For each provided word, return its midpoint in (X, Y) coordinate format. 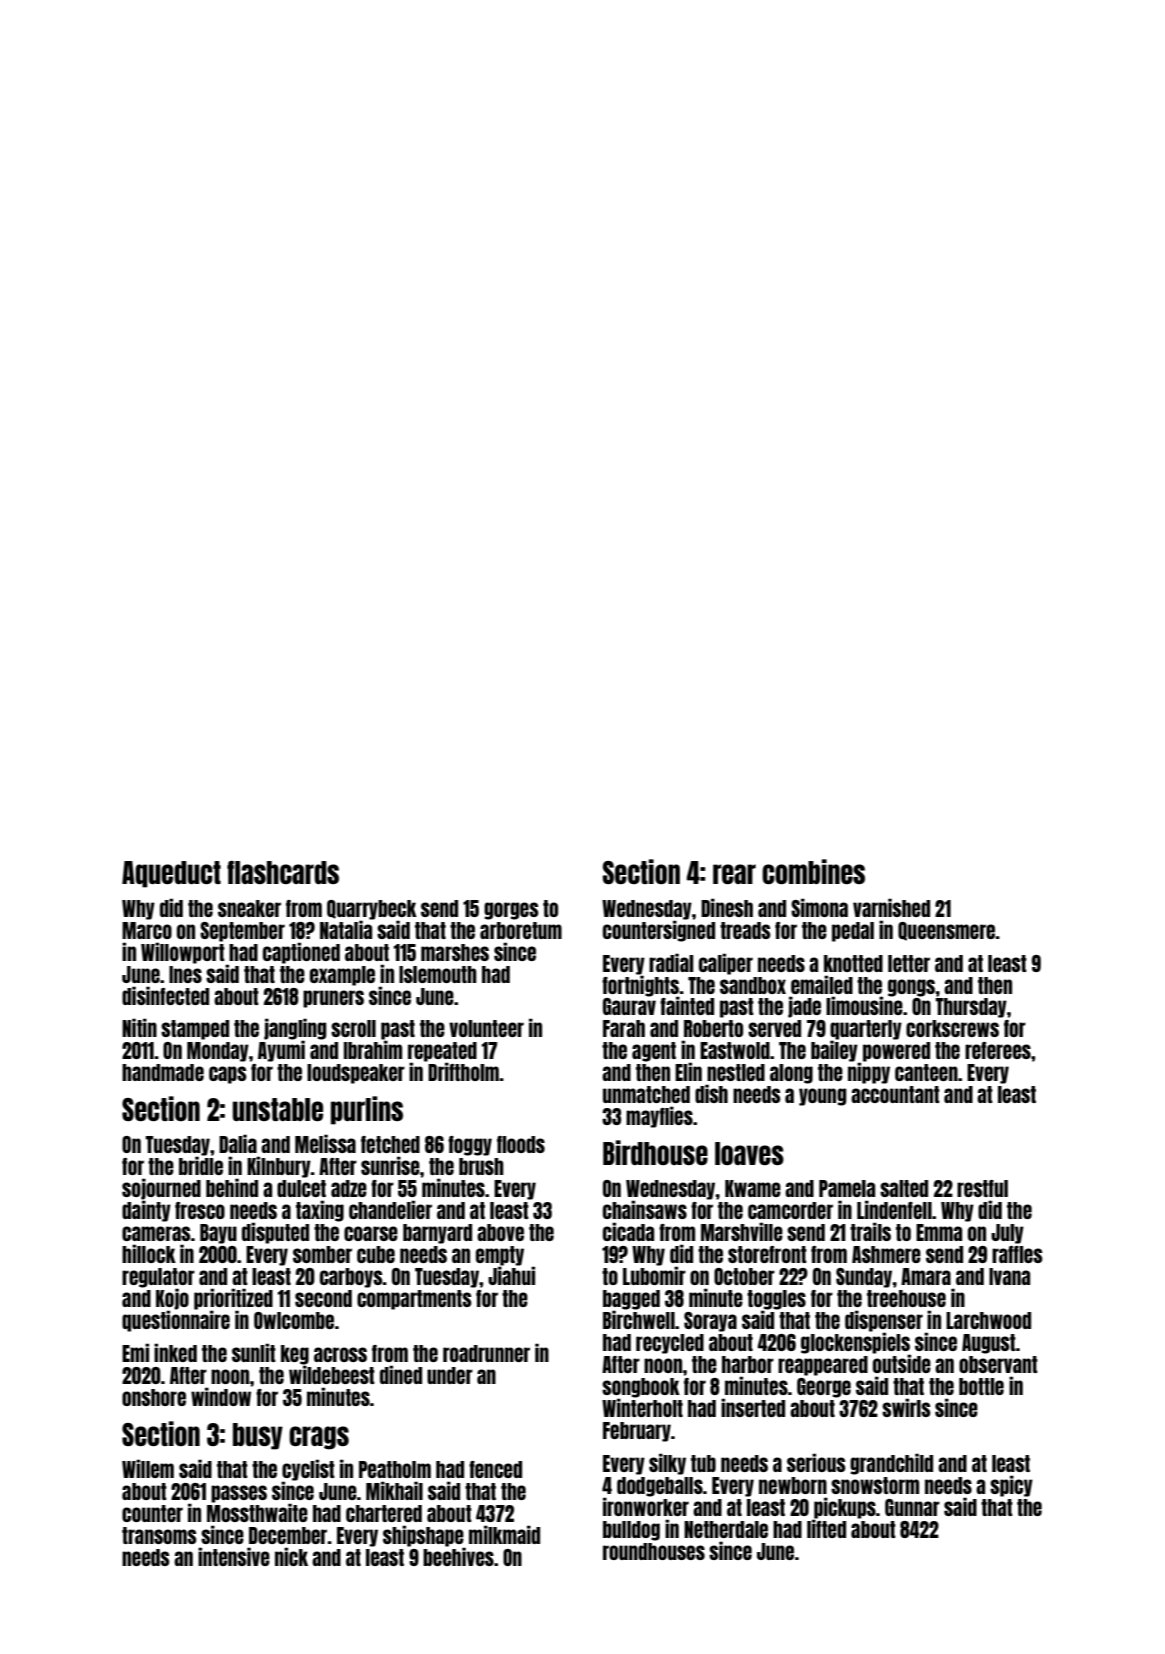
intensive (234, 1556)
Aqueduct (171, 874)
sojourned (161, 1189)
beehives (458, 1556)
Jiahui (511, 1276)
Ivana (1009, 1276)
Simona (819, 907)
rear (734, 874)
